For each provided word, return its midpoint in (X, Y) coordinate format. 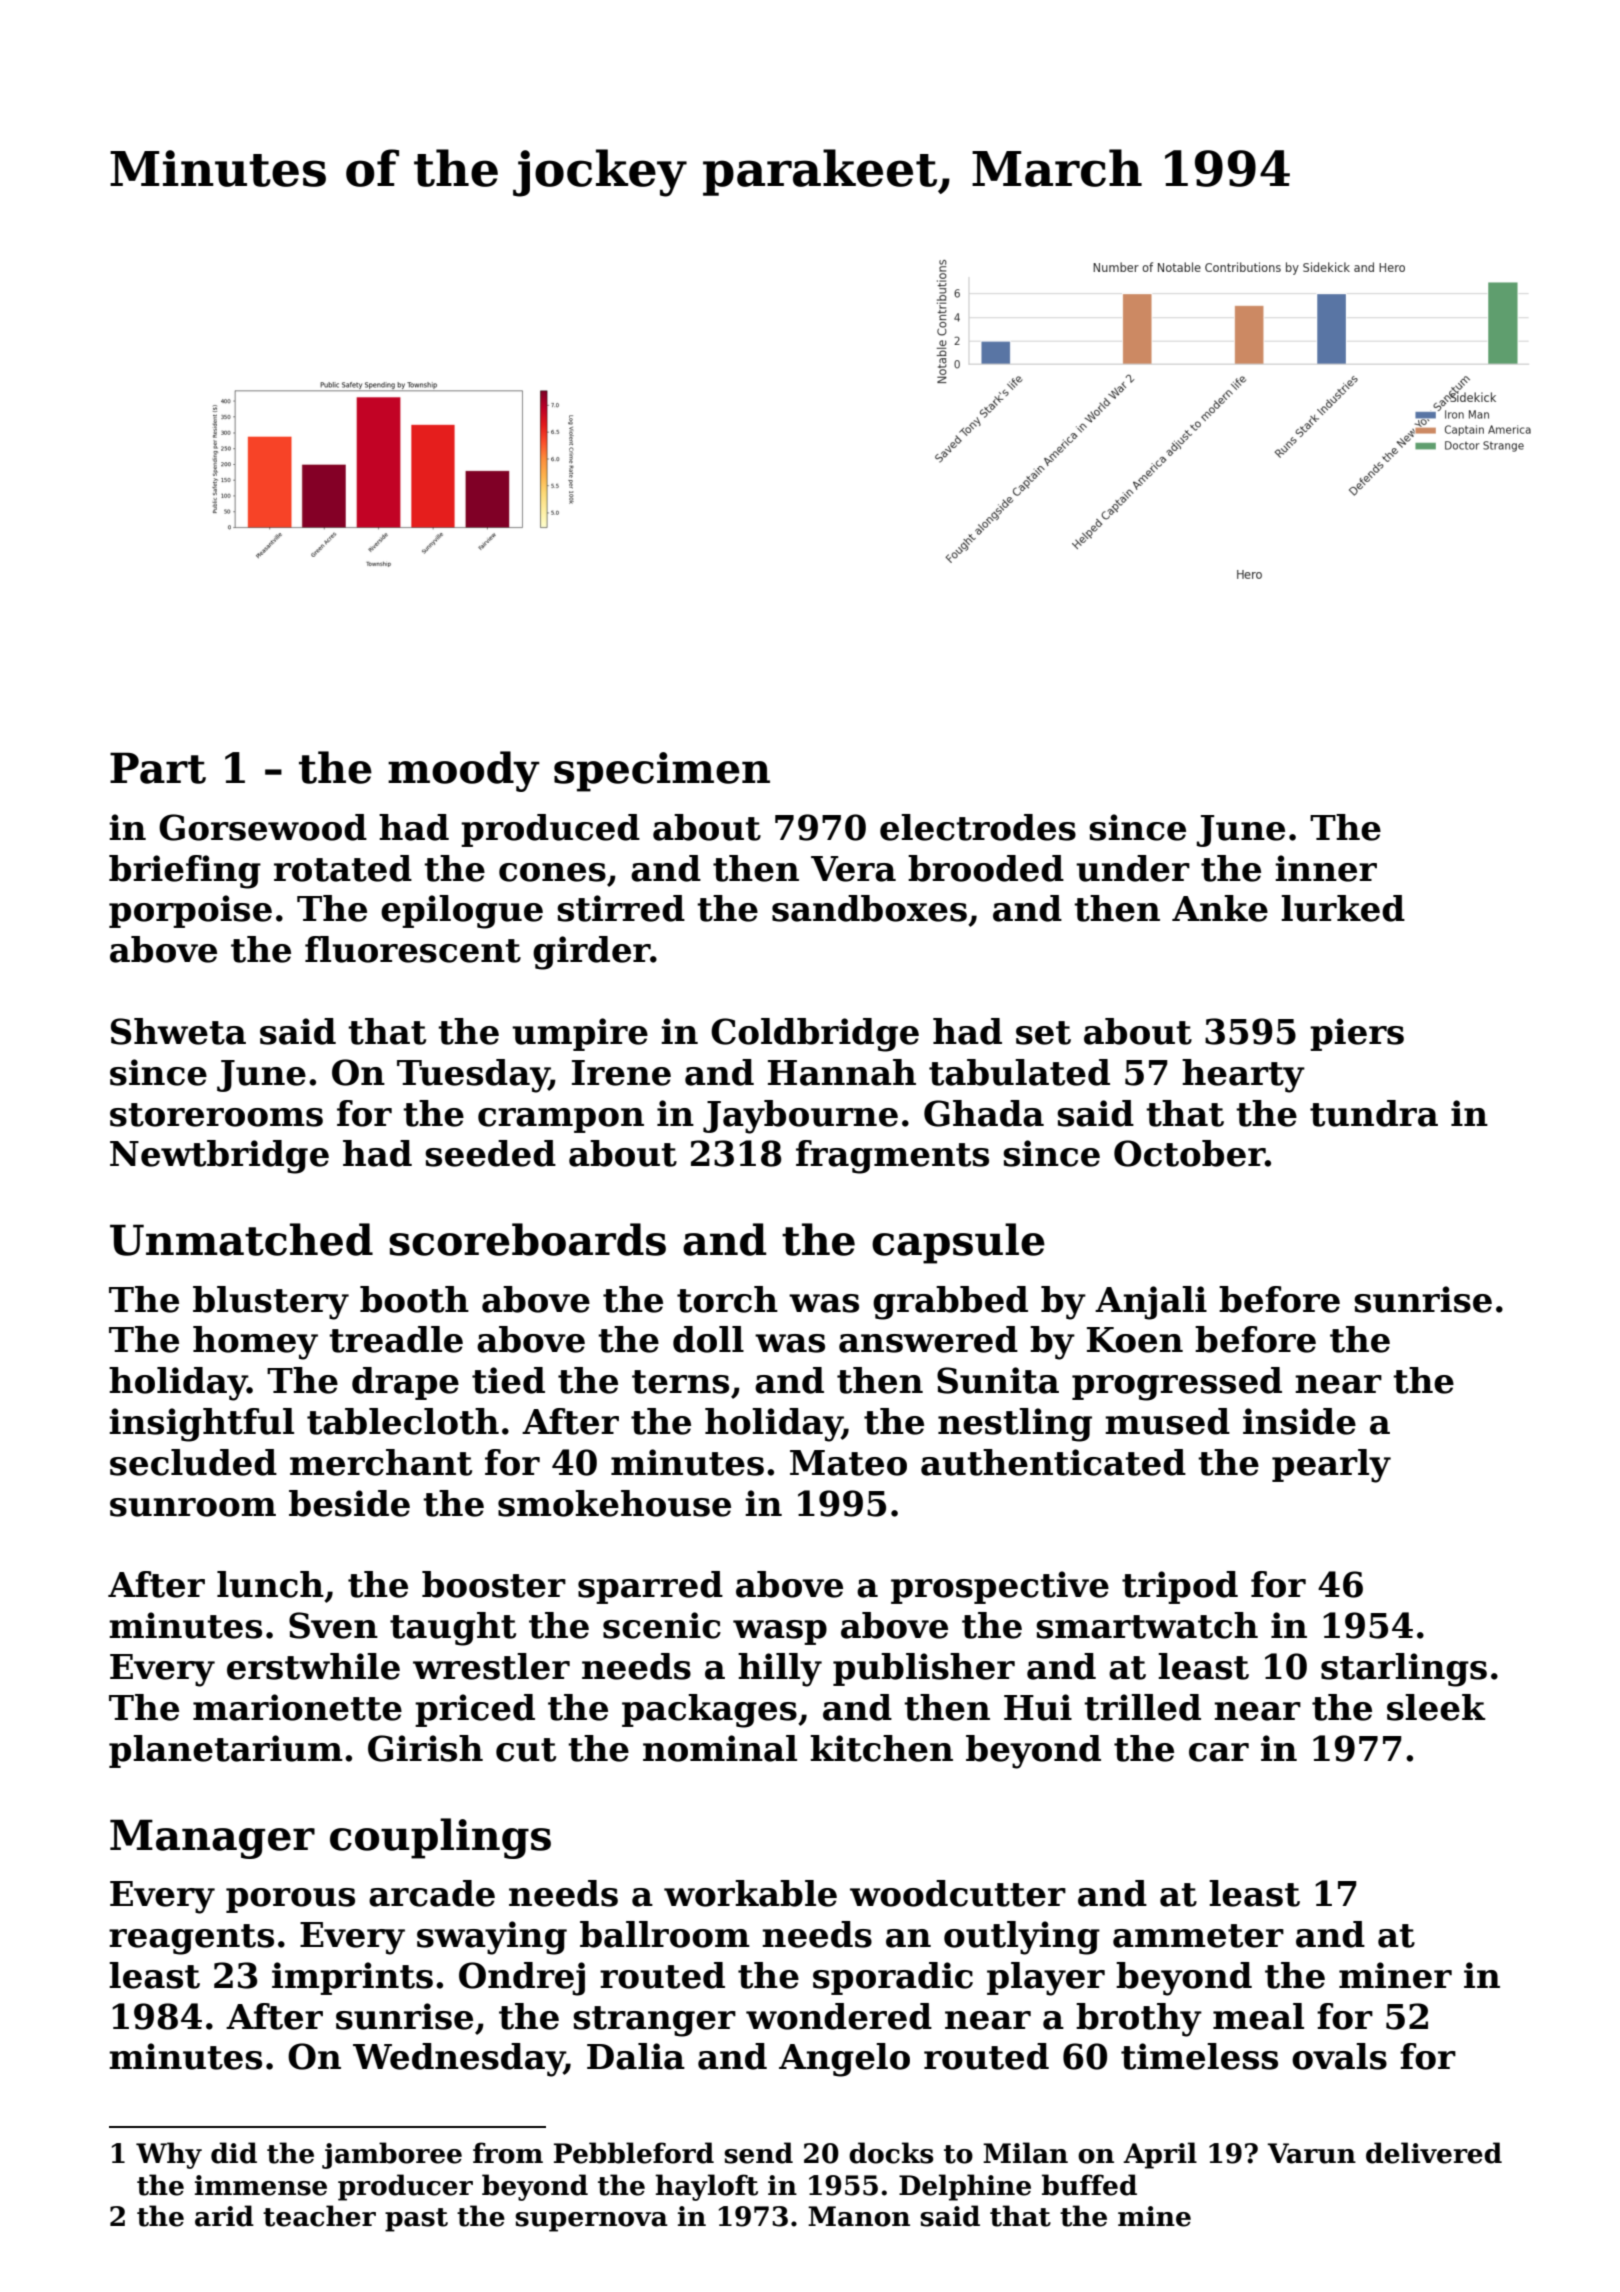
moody (464, 771)
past (416, 2220)
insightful (201, 1425)
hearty (1243, 1076)
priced (475, 1710)
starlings (1404, 1670)
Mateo (848, 1463)
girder (592, 953)
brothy (1139, 2020)
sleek (1436, 1707)
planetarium (226, 1751)
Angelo (844, 2060)
